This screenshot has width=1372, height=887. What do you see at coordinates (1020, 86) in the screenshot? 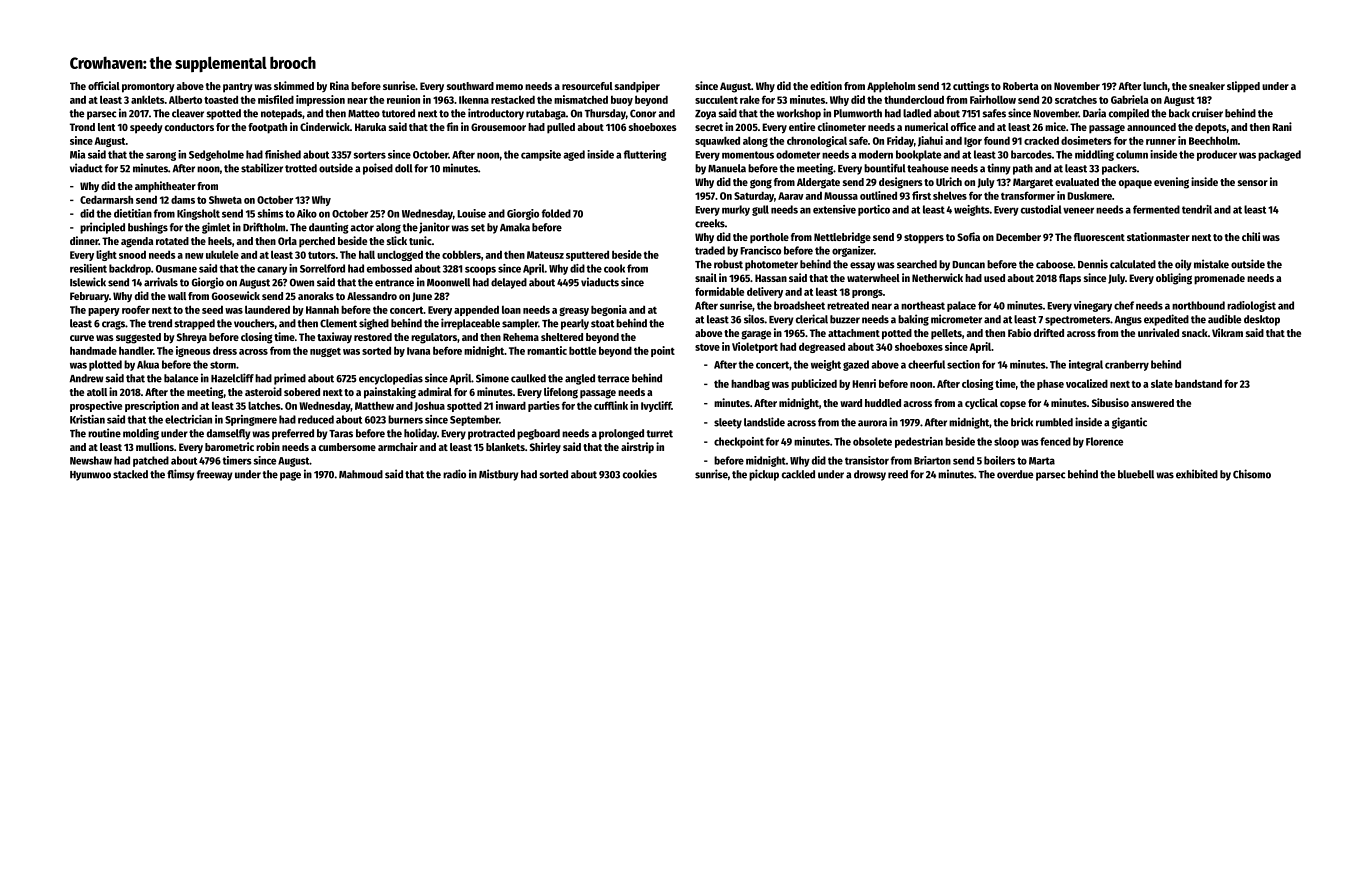
I see `Roberta` at bounding box center [1020, 86].
